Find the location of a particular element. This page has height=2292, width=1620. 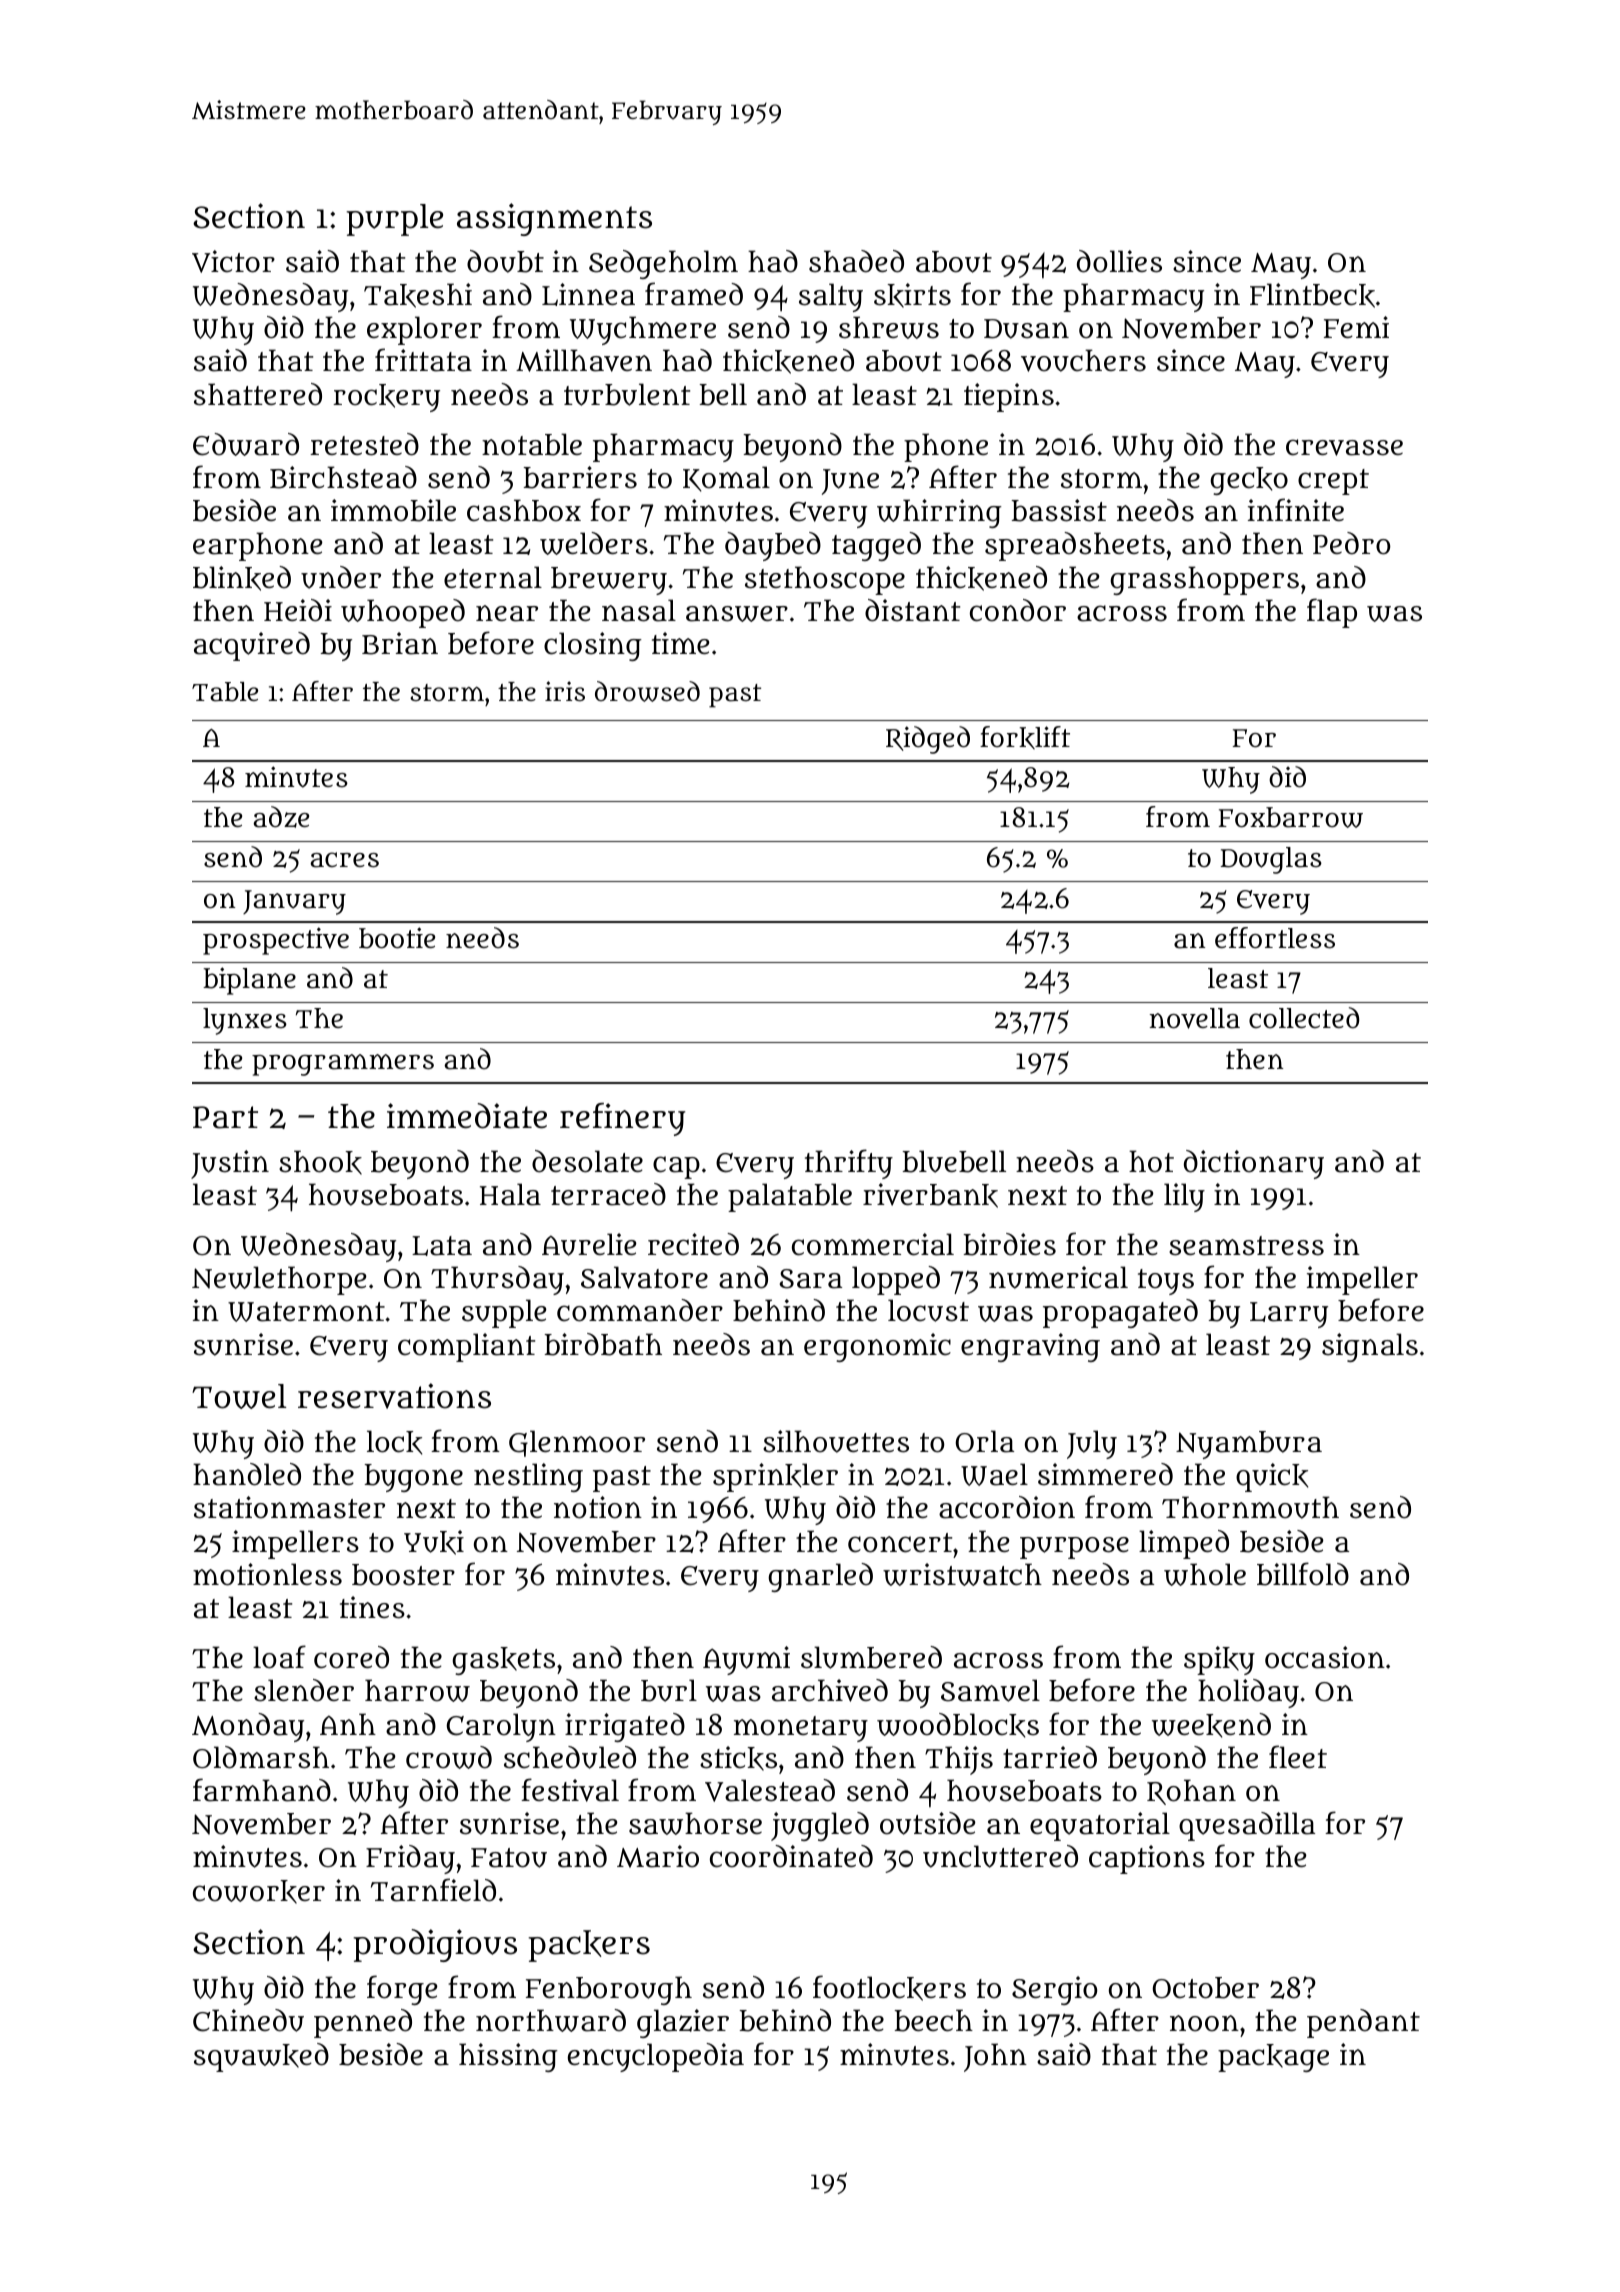

coordinated is located at coordinates (791, 1856).
